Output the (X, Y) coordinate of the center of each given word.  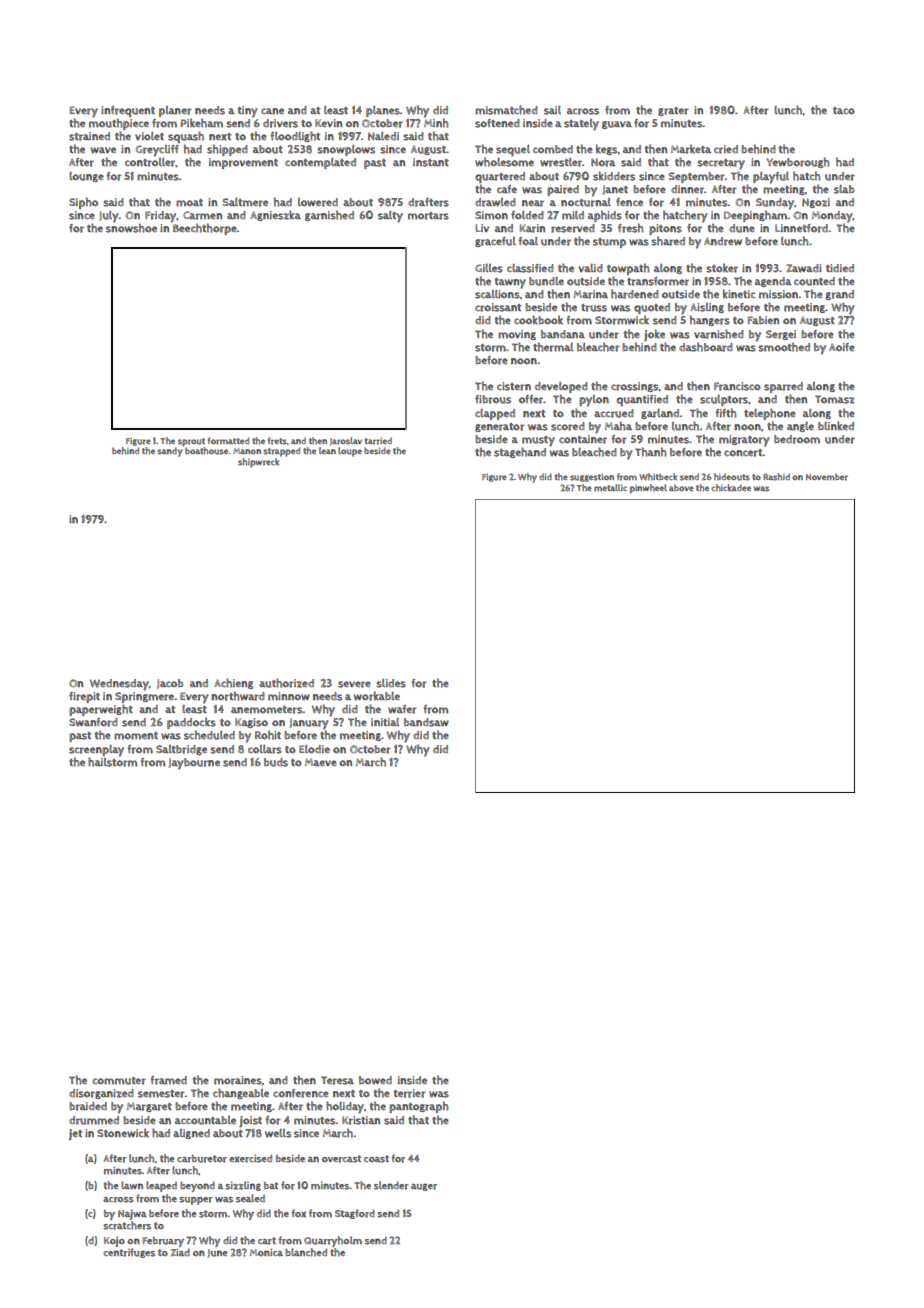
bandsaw (426, 722)
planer (175, 111)
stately (581, 125)
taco (844, 111)
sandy (170, 452)
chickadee (731, 488)
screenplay (96, 750)
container (583, 439)
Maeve (321, 762)
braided (88, 1106)
